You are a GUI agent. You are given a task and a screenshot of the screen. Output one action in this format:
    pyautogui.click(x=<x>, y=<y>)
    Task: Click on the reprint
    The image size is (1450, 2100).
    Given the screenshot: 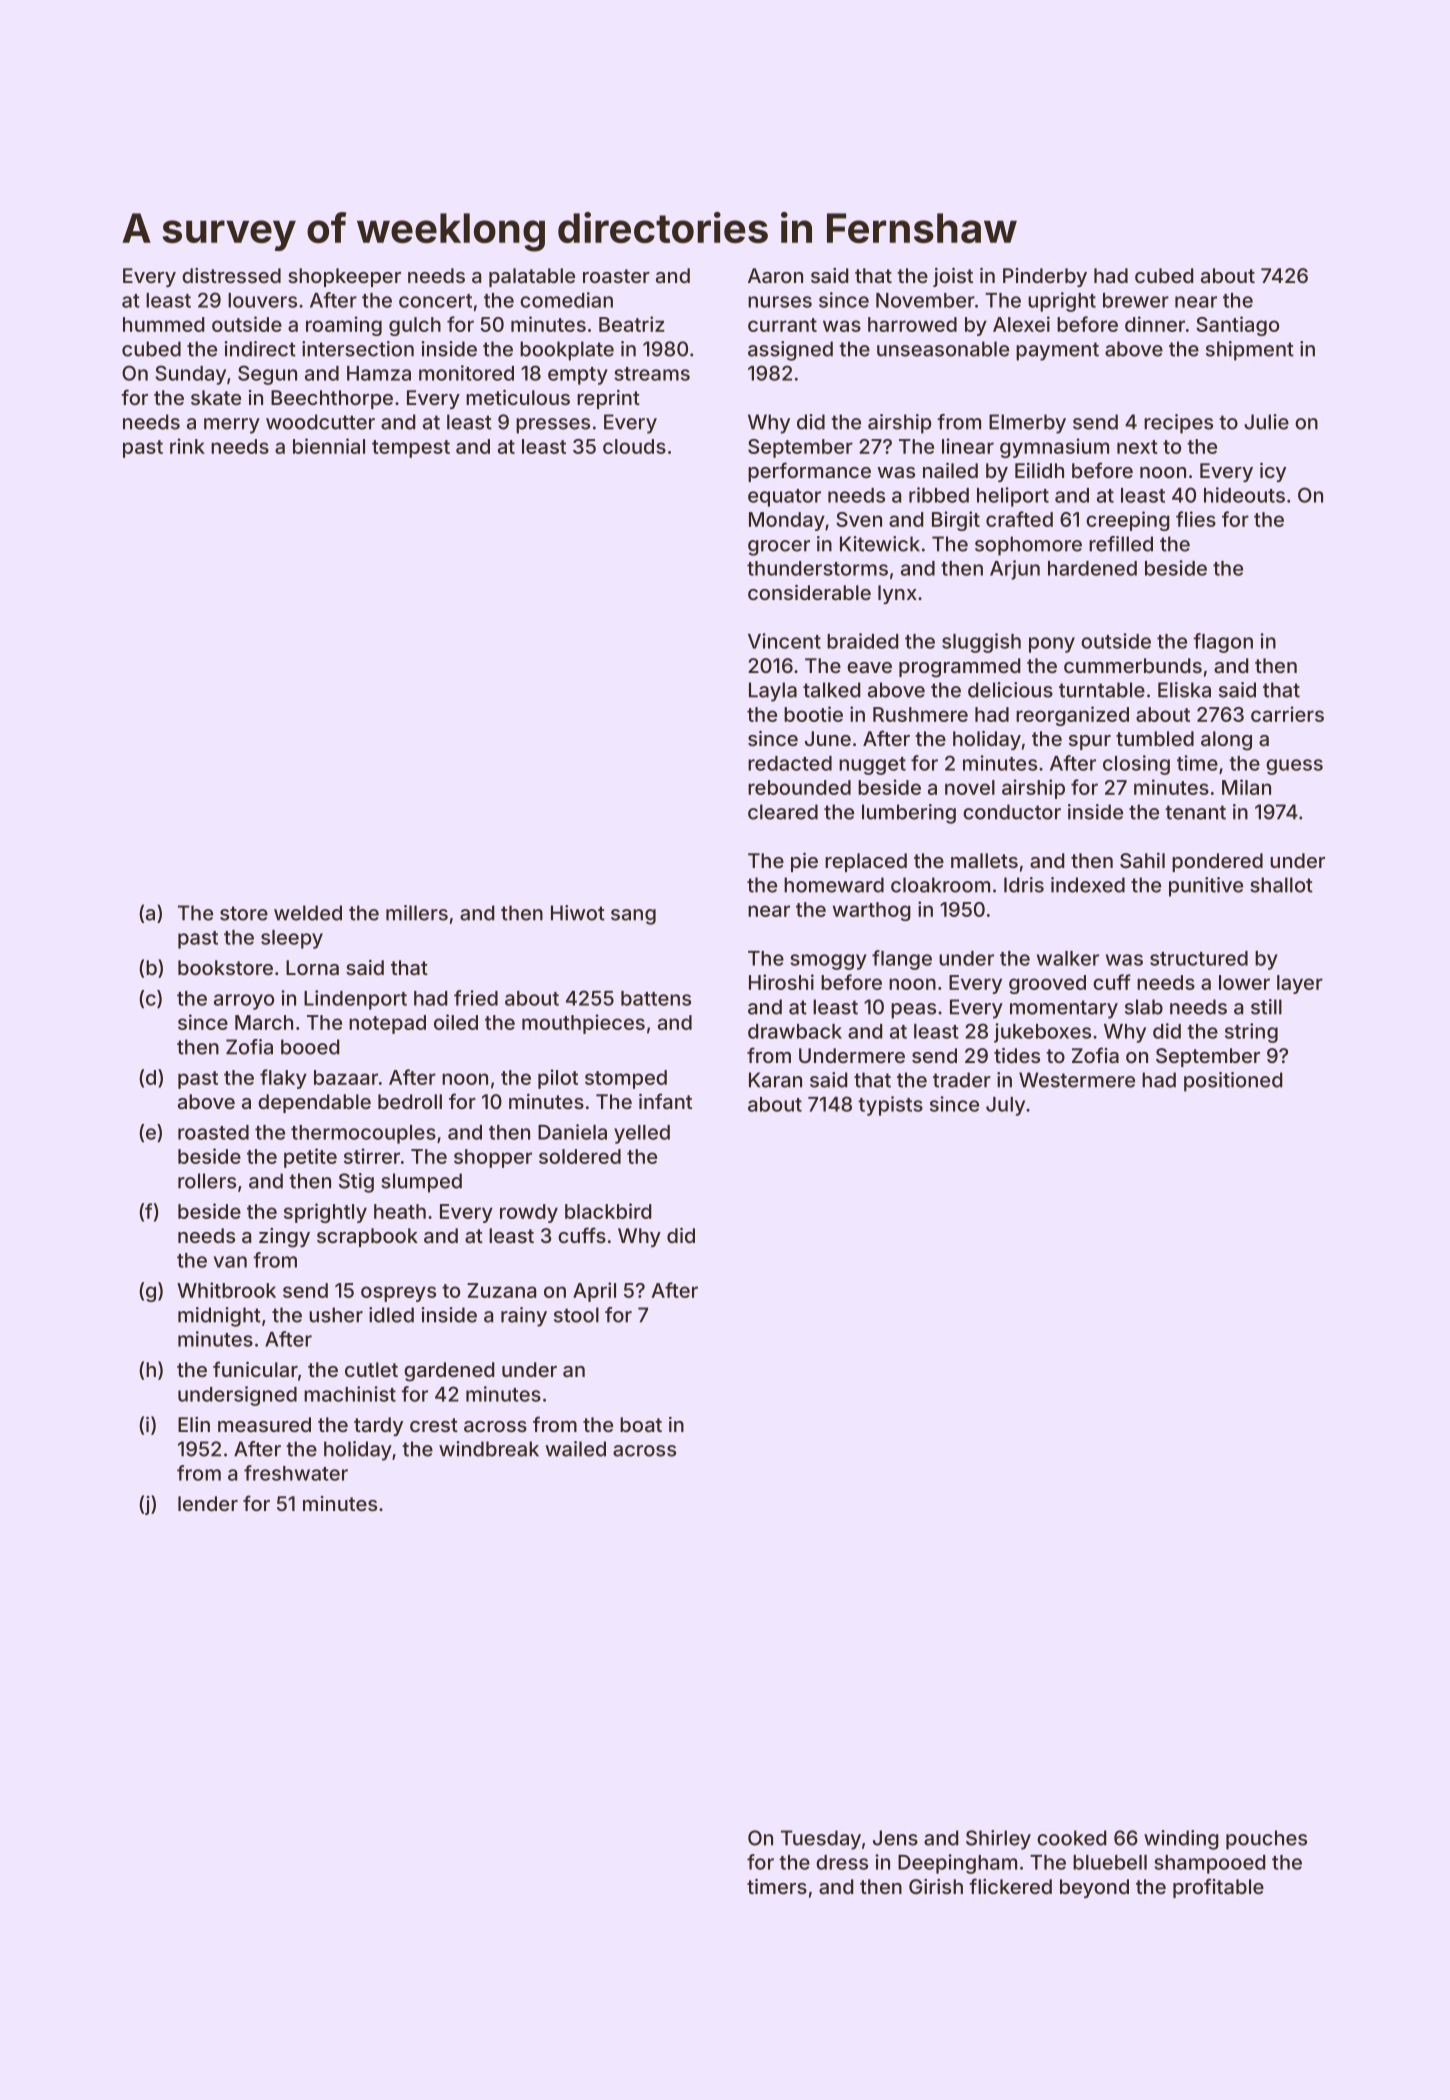 What is the action you would take?
    pyautogui.click(x=608, y=399)
